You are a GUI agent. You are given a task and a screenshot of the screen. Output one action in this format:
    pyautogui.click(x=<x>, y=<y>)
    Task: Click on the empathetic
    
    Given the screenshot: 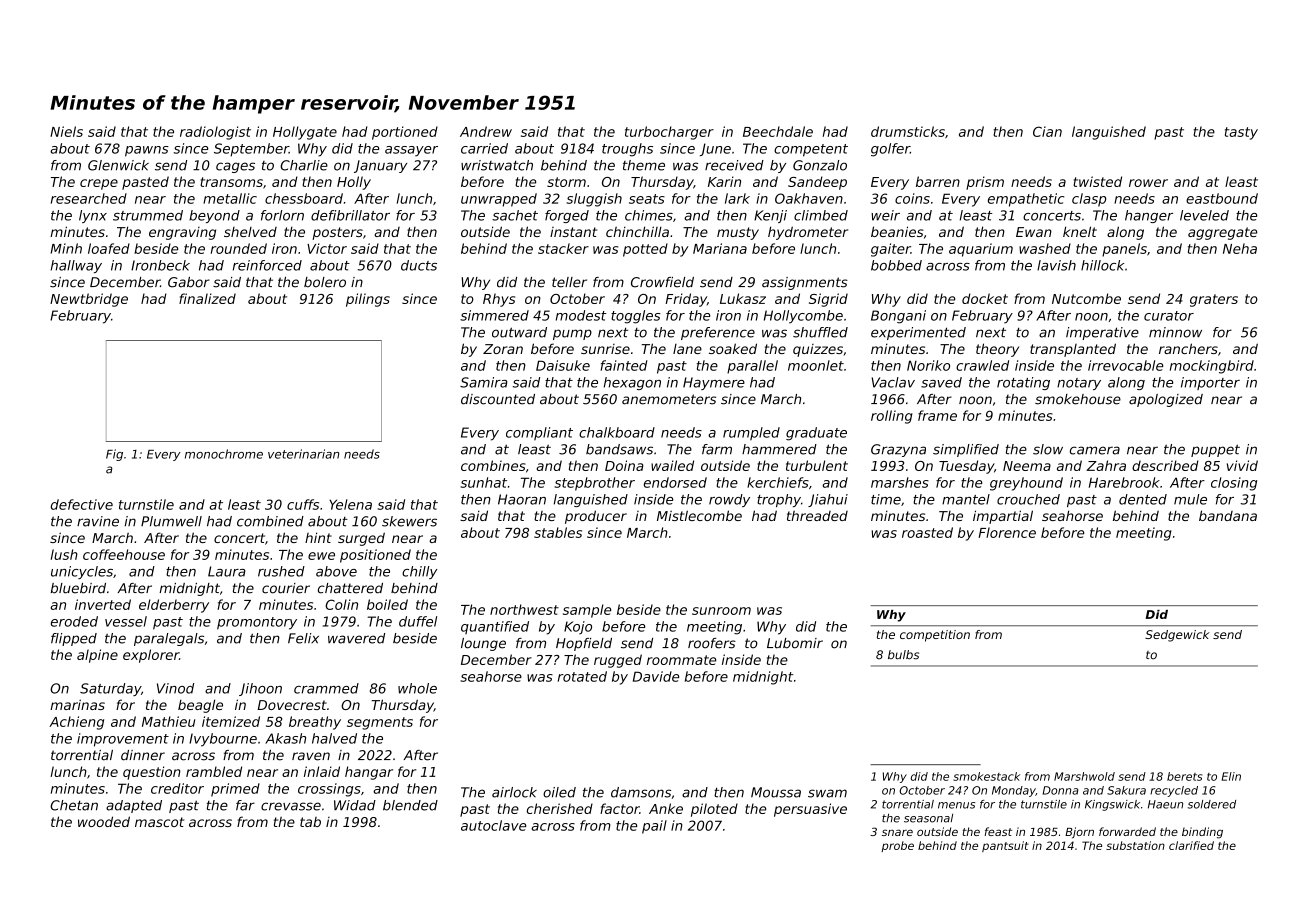 What is the action you would take?
    pyautogui.click(x=1026, y=200)
